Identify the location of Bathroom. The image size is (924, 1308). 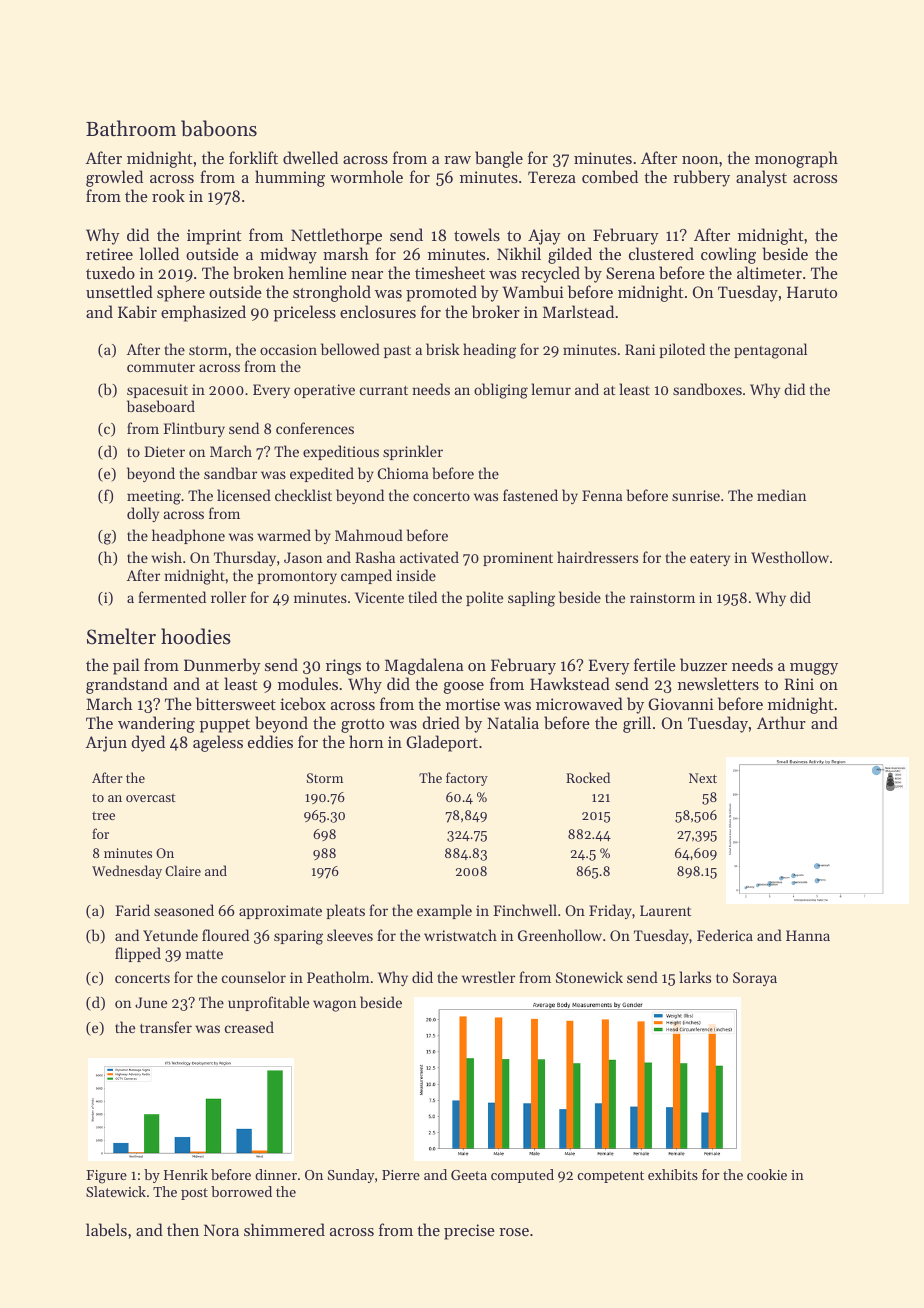
(131, 128).
